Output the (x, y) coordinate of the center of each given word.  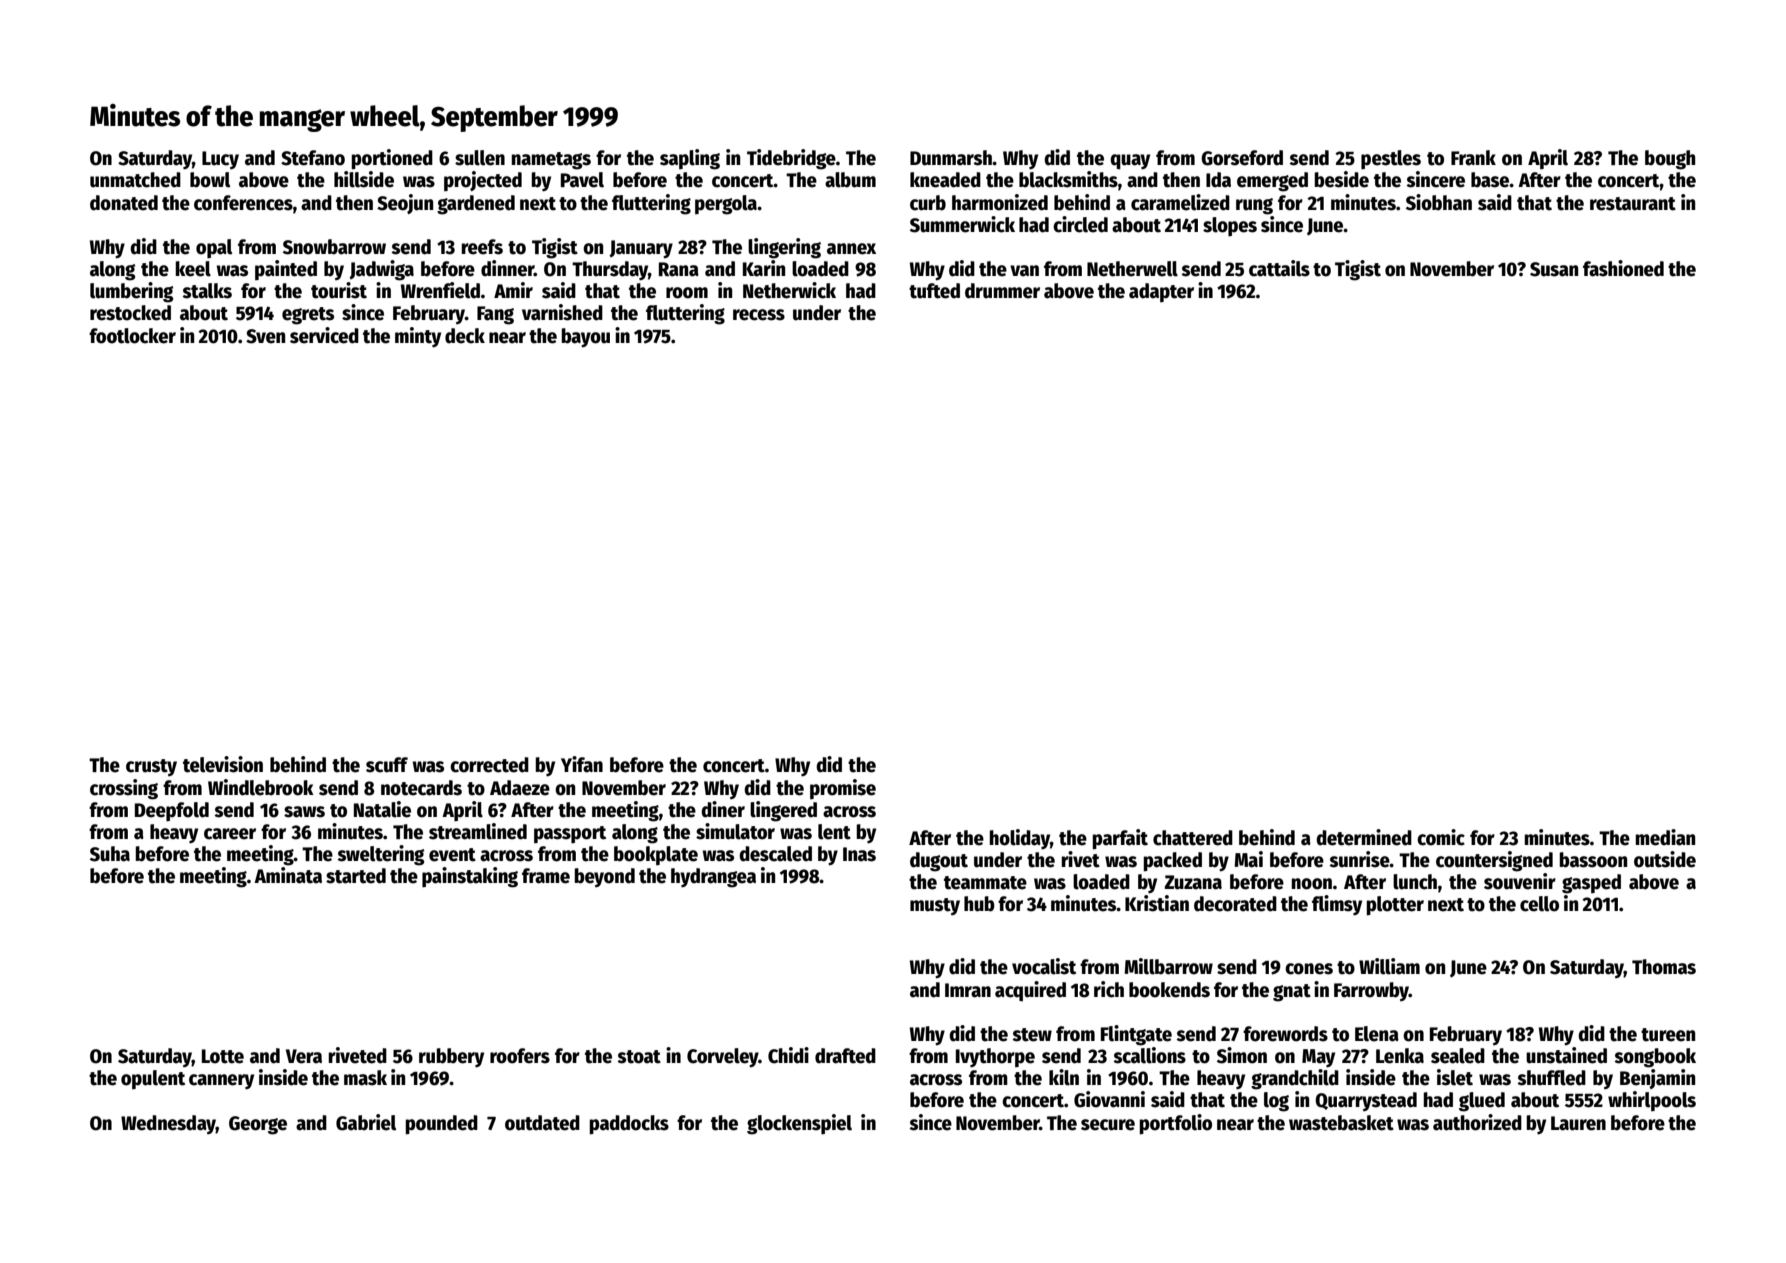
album (850, 180)
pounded (441, 1125)
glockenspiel (799, 1124)
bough (1670, 160)
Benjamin (1657, 1079)
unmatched (135, 180)
